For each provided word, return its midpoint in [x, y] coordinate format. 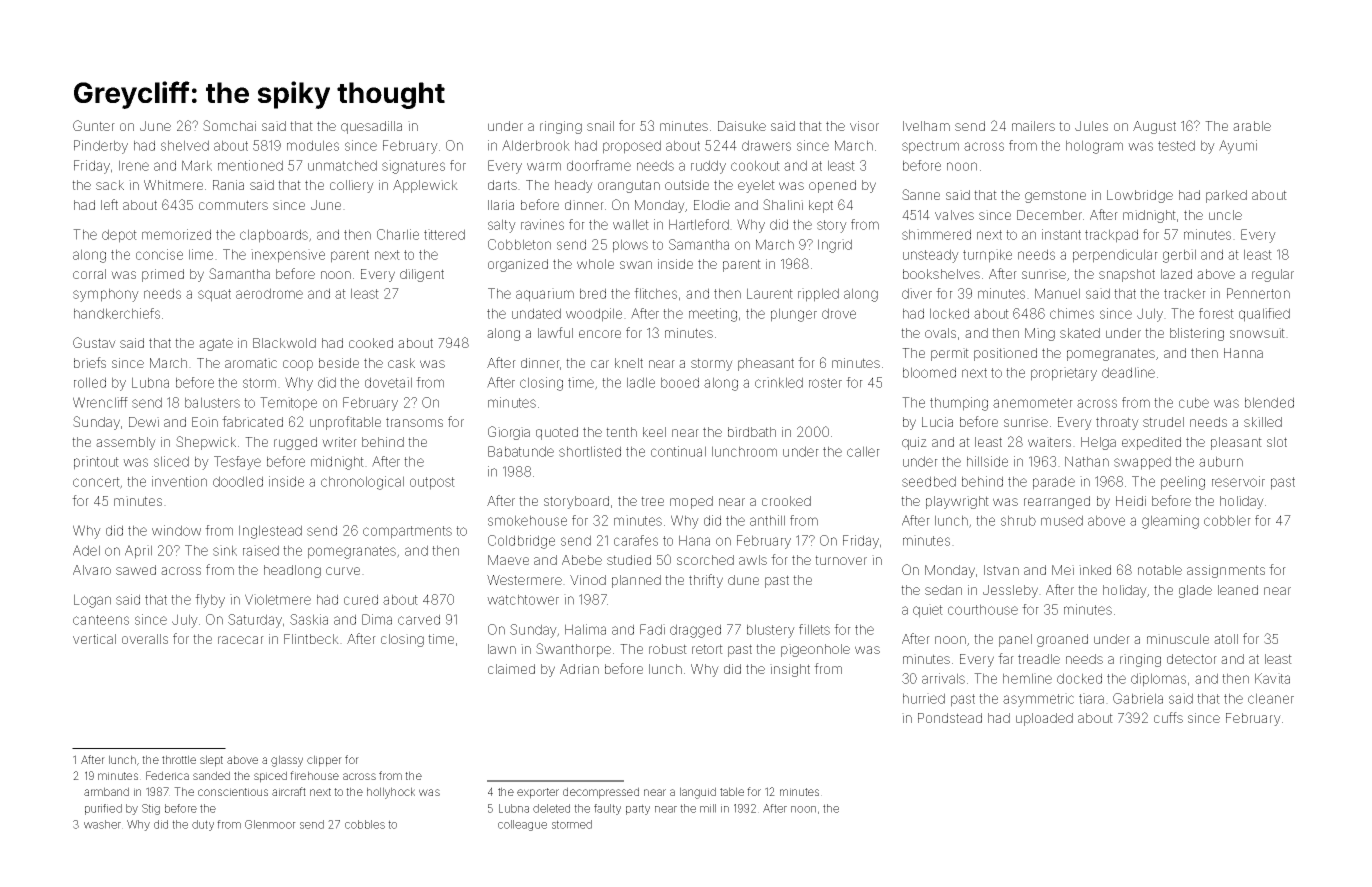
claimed [511, 669]
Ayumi [1238, 147]
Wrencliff [100, 402]
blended [1269, 402]
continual [678, 451]
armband [106, 791]
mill [708, 808]
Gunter [94, 125]
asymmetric [1038, 700]
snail [600, 126]
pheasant [766, 364]
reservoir [1238, 481]
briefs [90, 362]
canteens [101, 620]
